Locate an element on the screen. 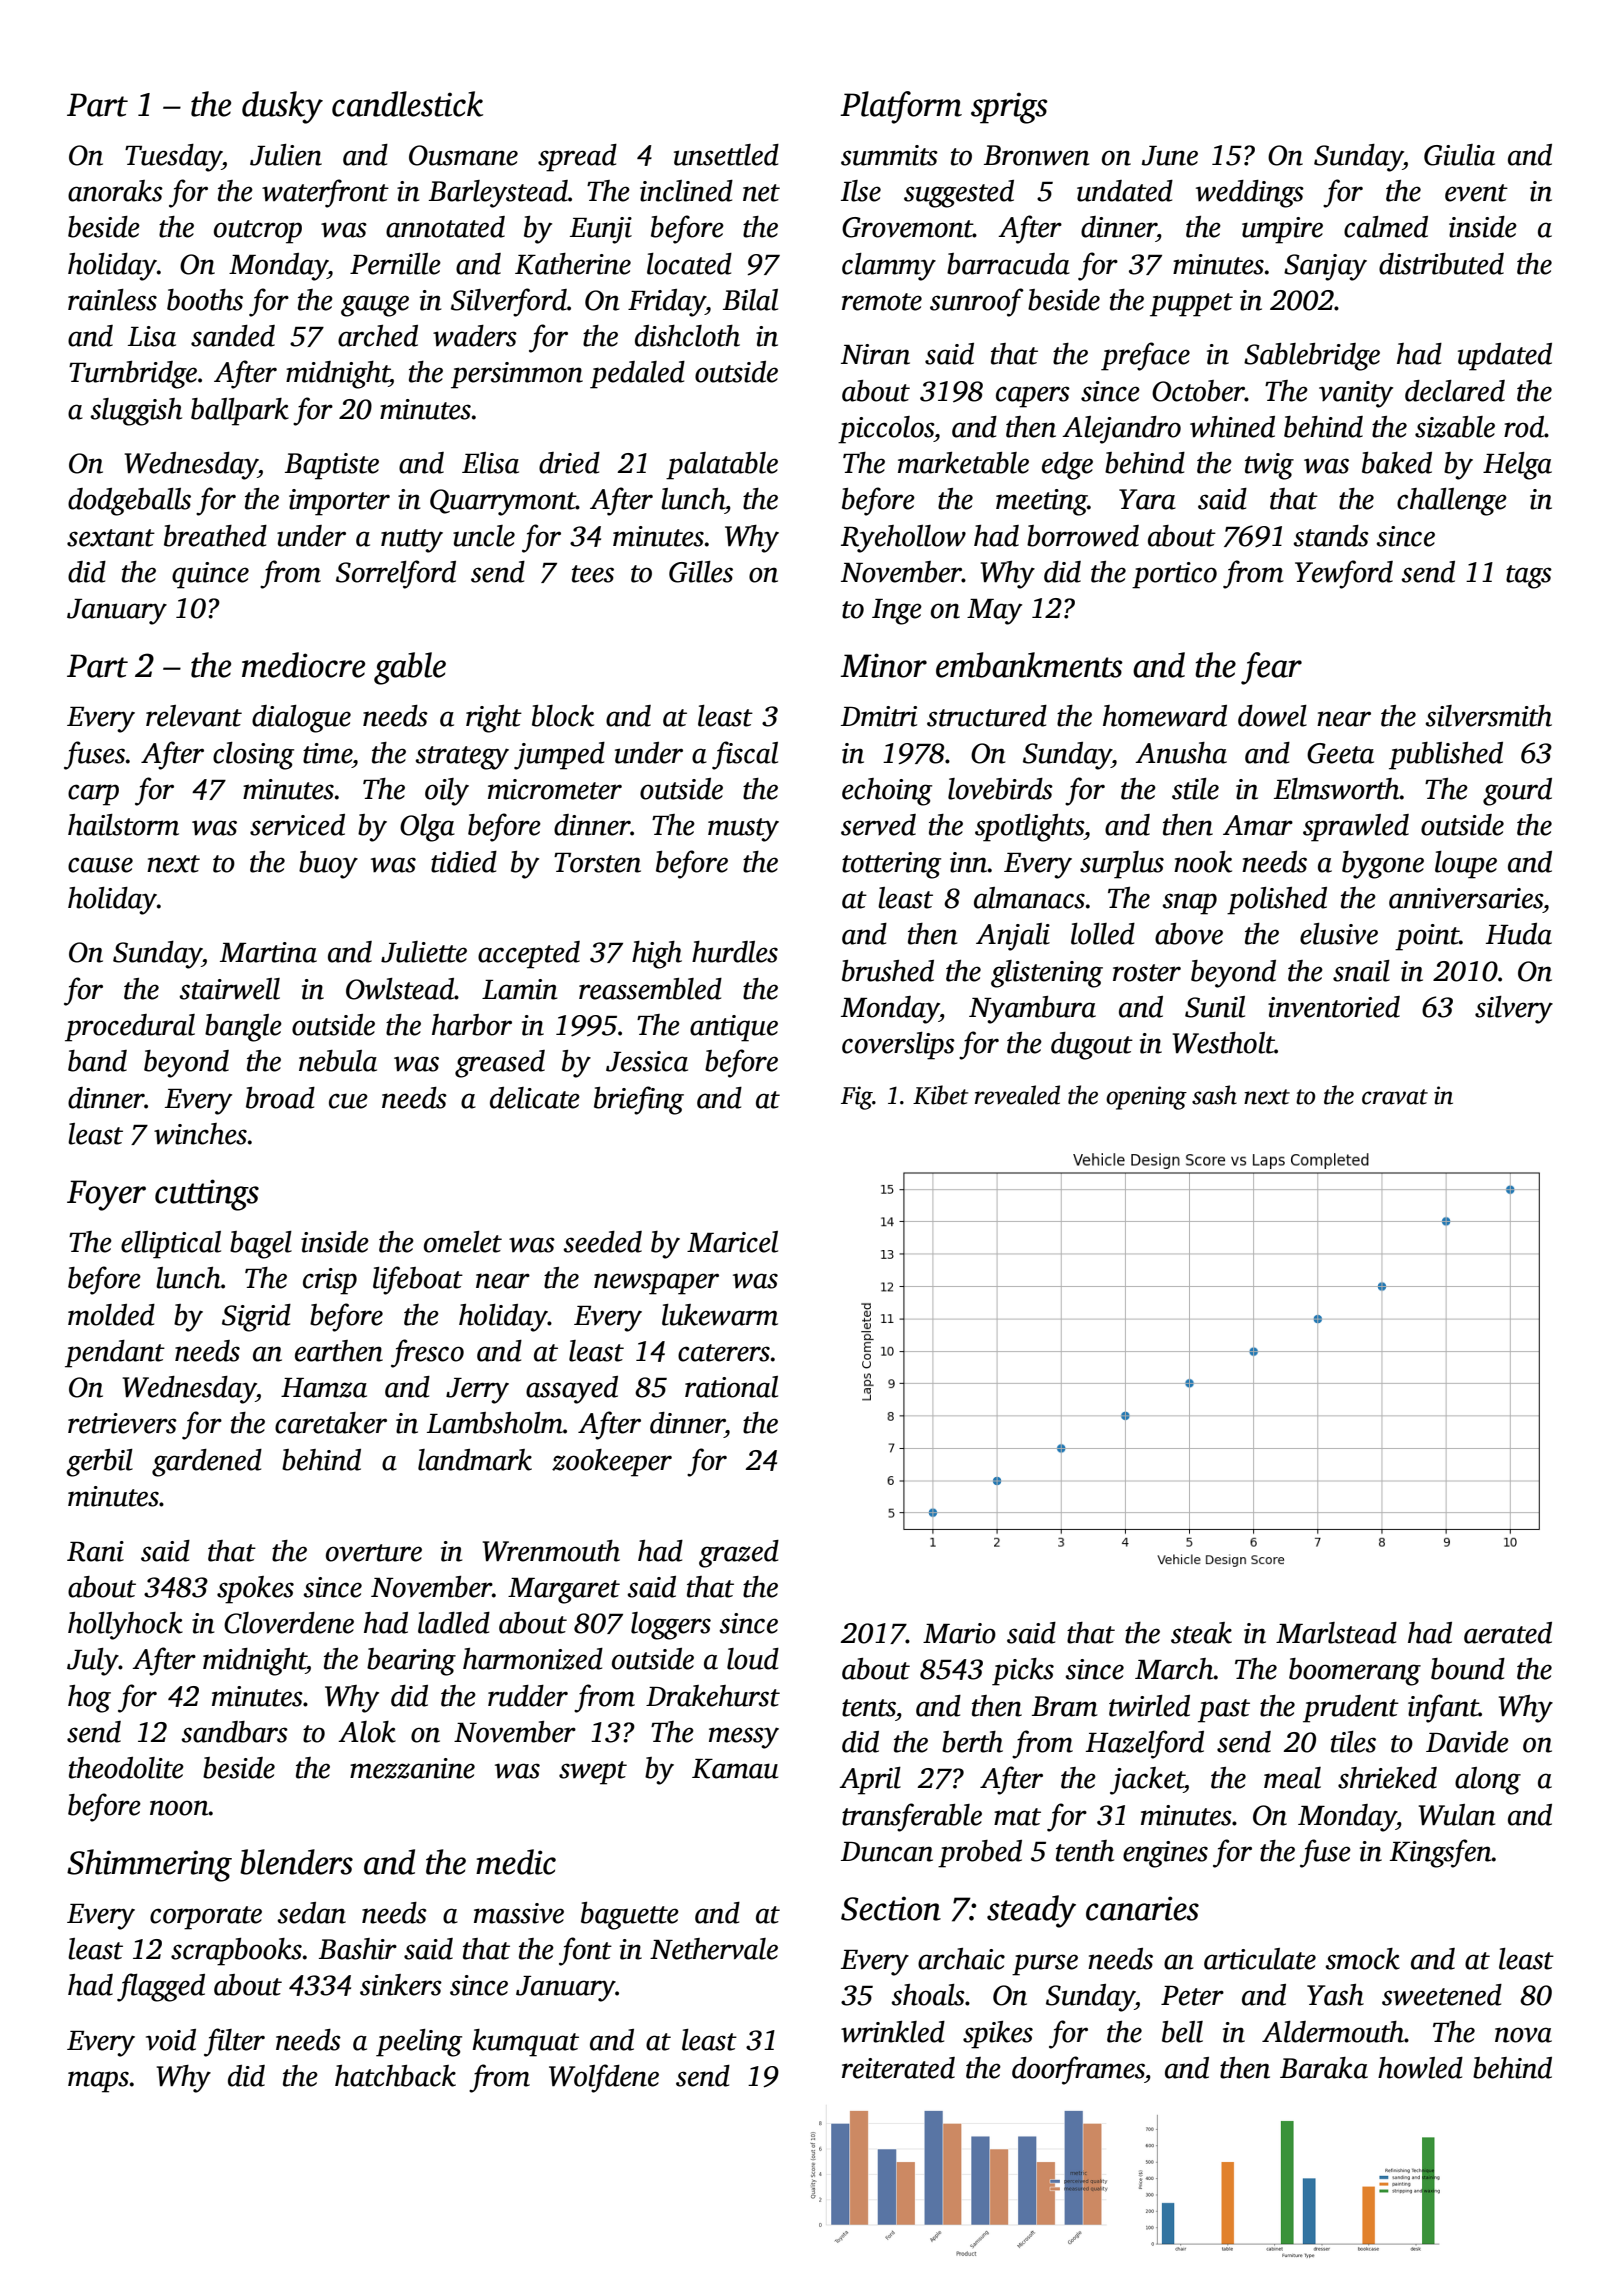 The width and height of the screenshot is (1620, 2292). piccolos is located at coordinates (886, 430).
